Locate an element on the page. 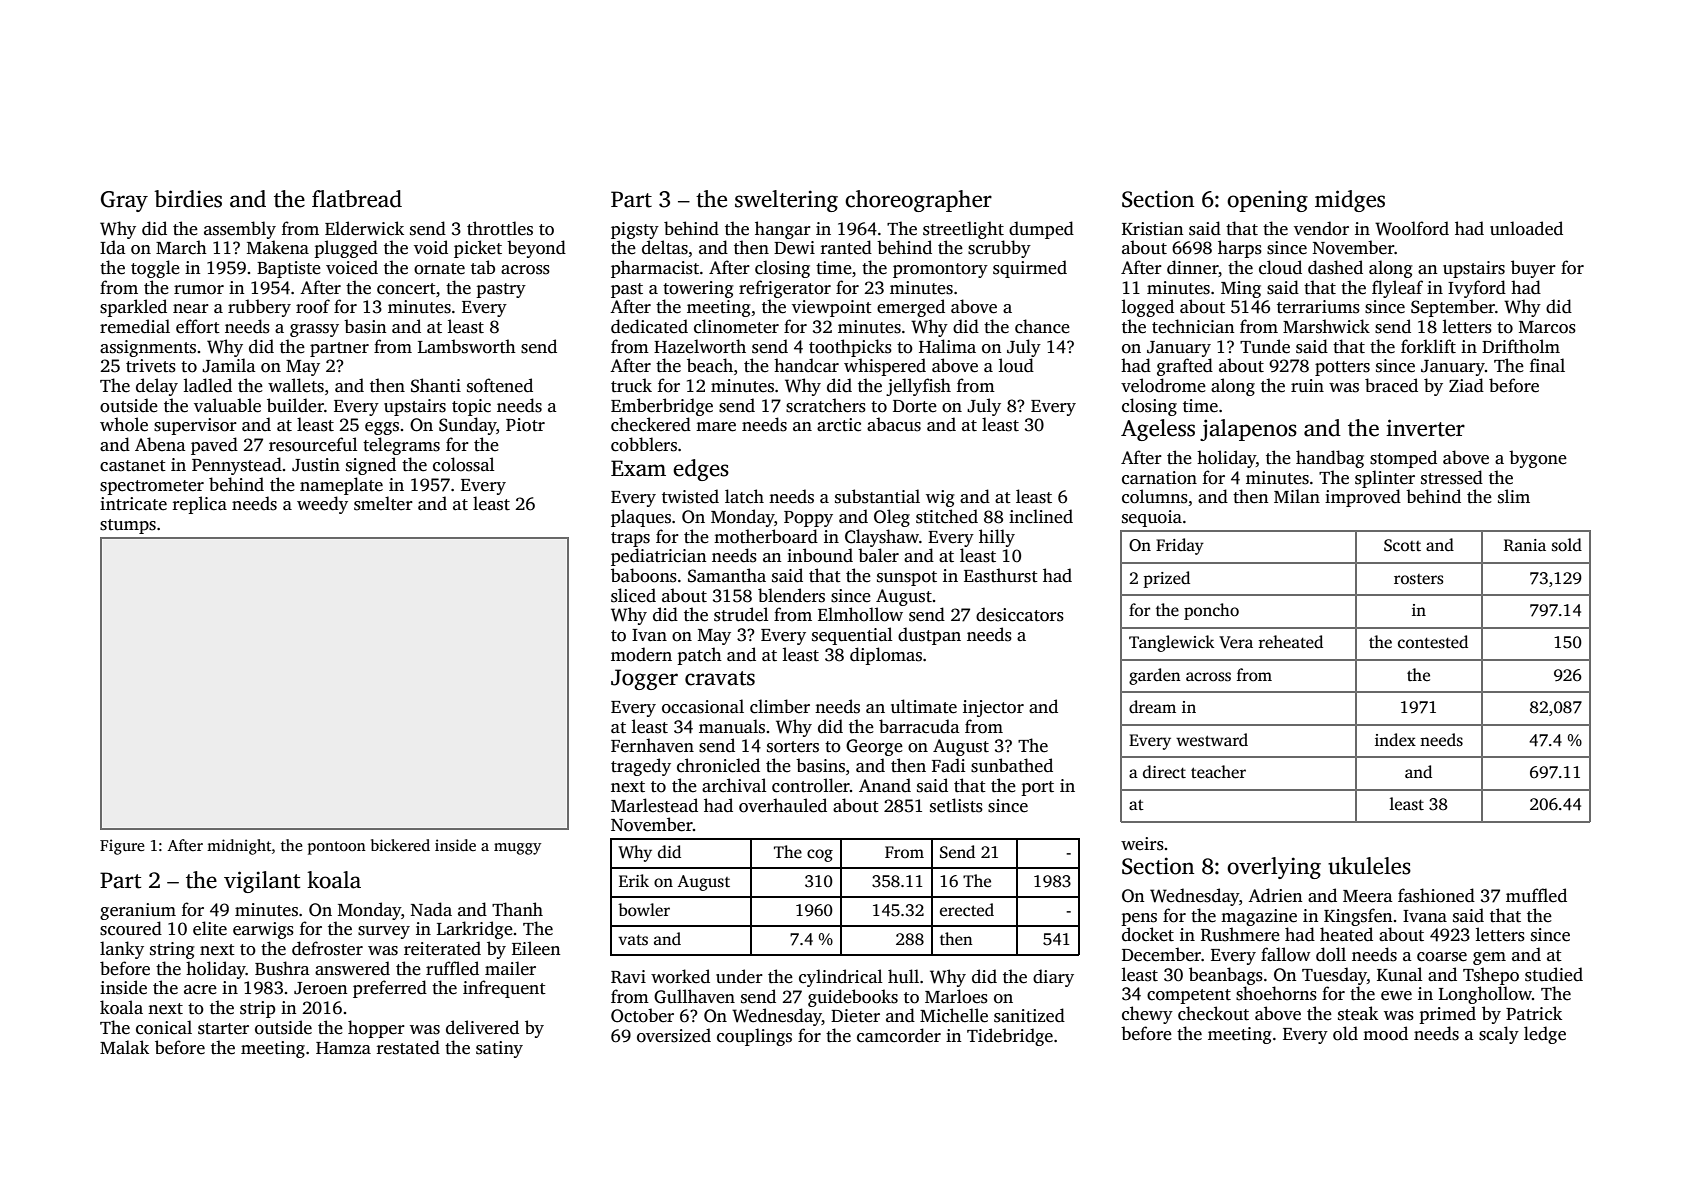 This document has width=1690, height=1195. Jeroen is located at coordinates (320, 988).
